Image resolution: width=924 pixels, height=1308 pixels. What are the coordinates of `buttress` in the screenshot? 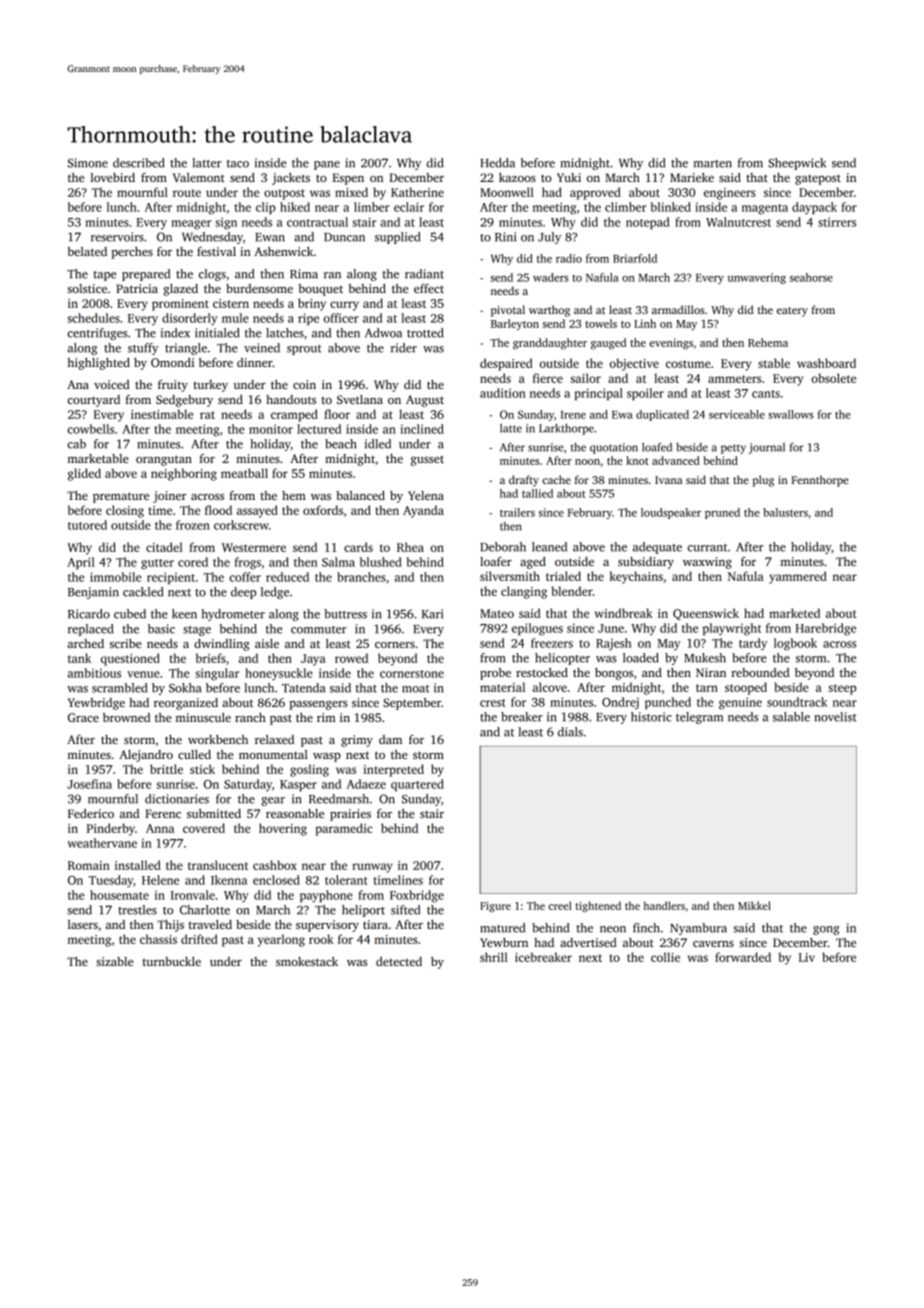 It's located at (345, 614).
